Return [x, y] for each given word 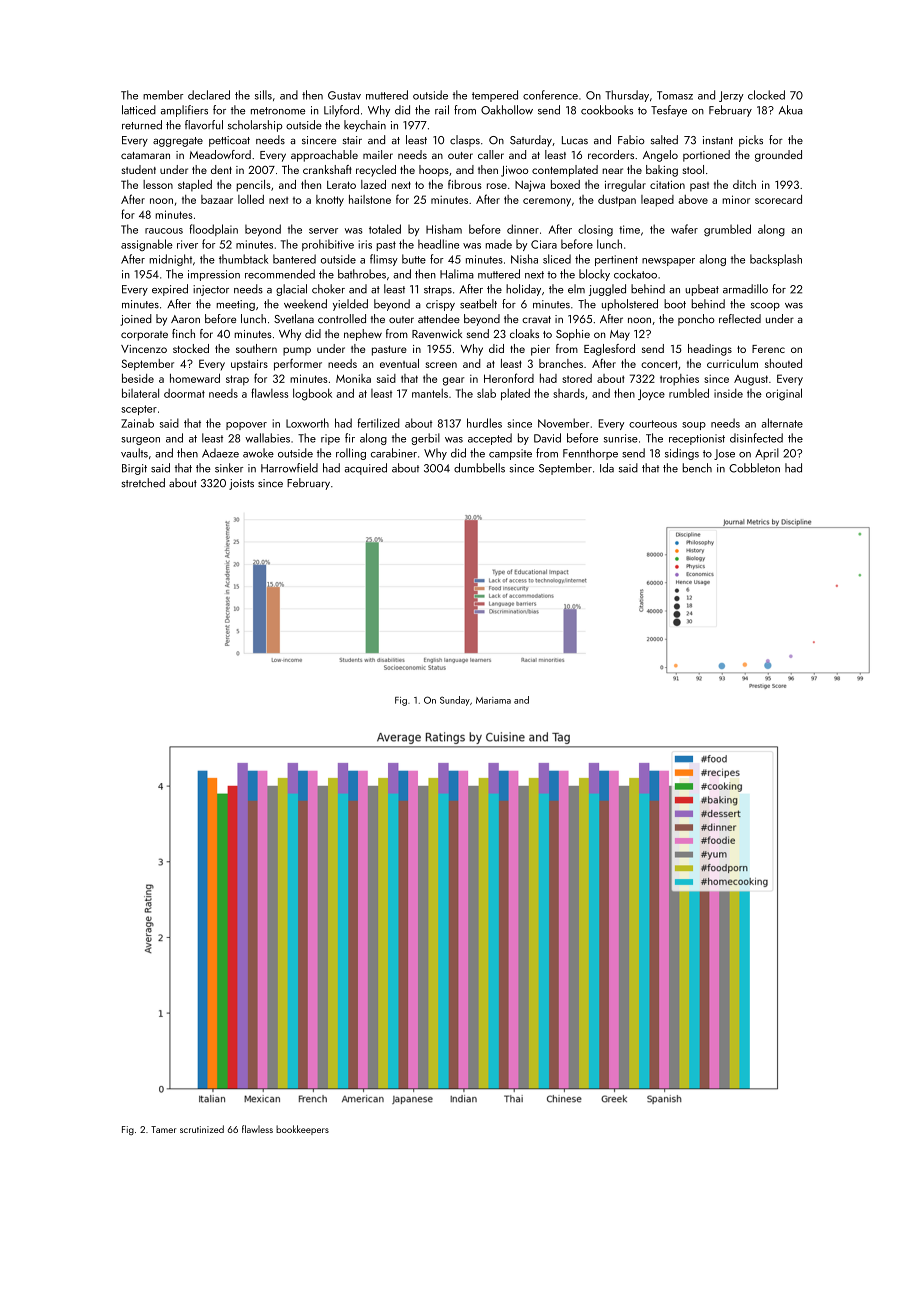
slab [486, 393]
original [784, 394]
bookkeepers [302, 1130]
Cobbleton [754, 468]
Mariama [493, 700]
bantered [294, 259]
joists [241, 484]
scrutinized [202, 1129]
